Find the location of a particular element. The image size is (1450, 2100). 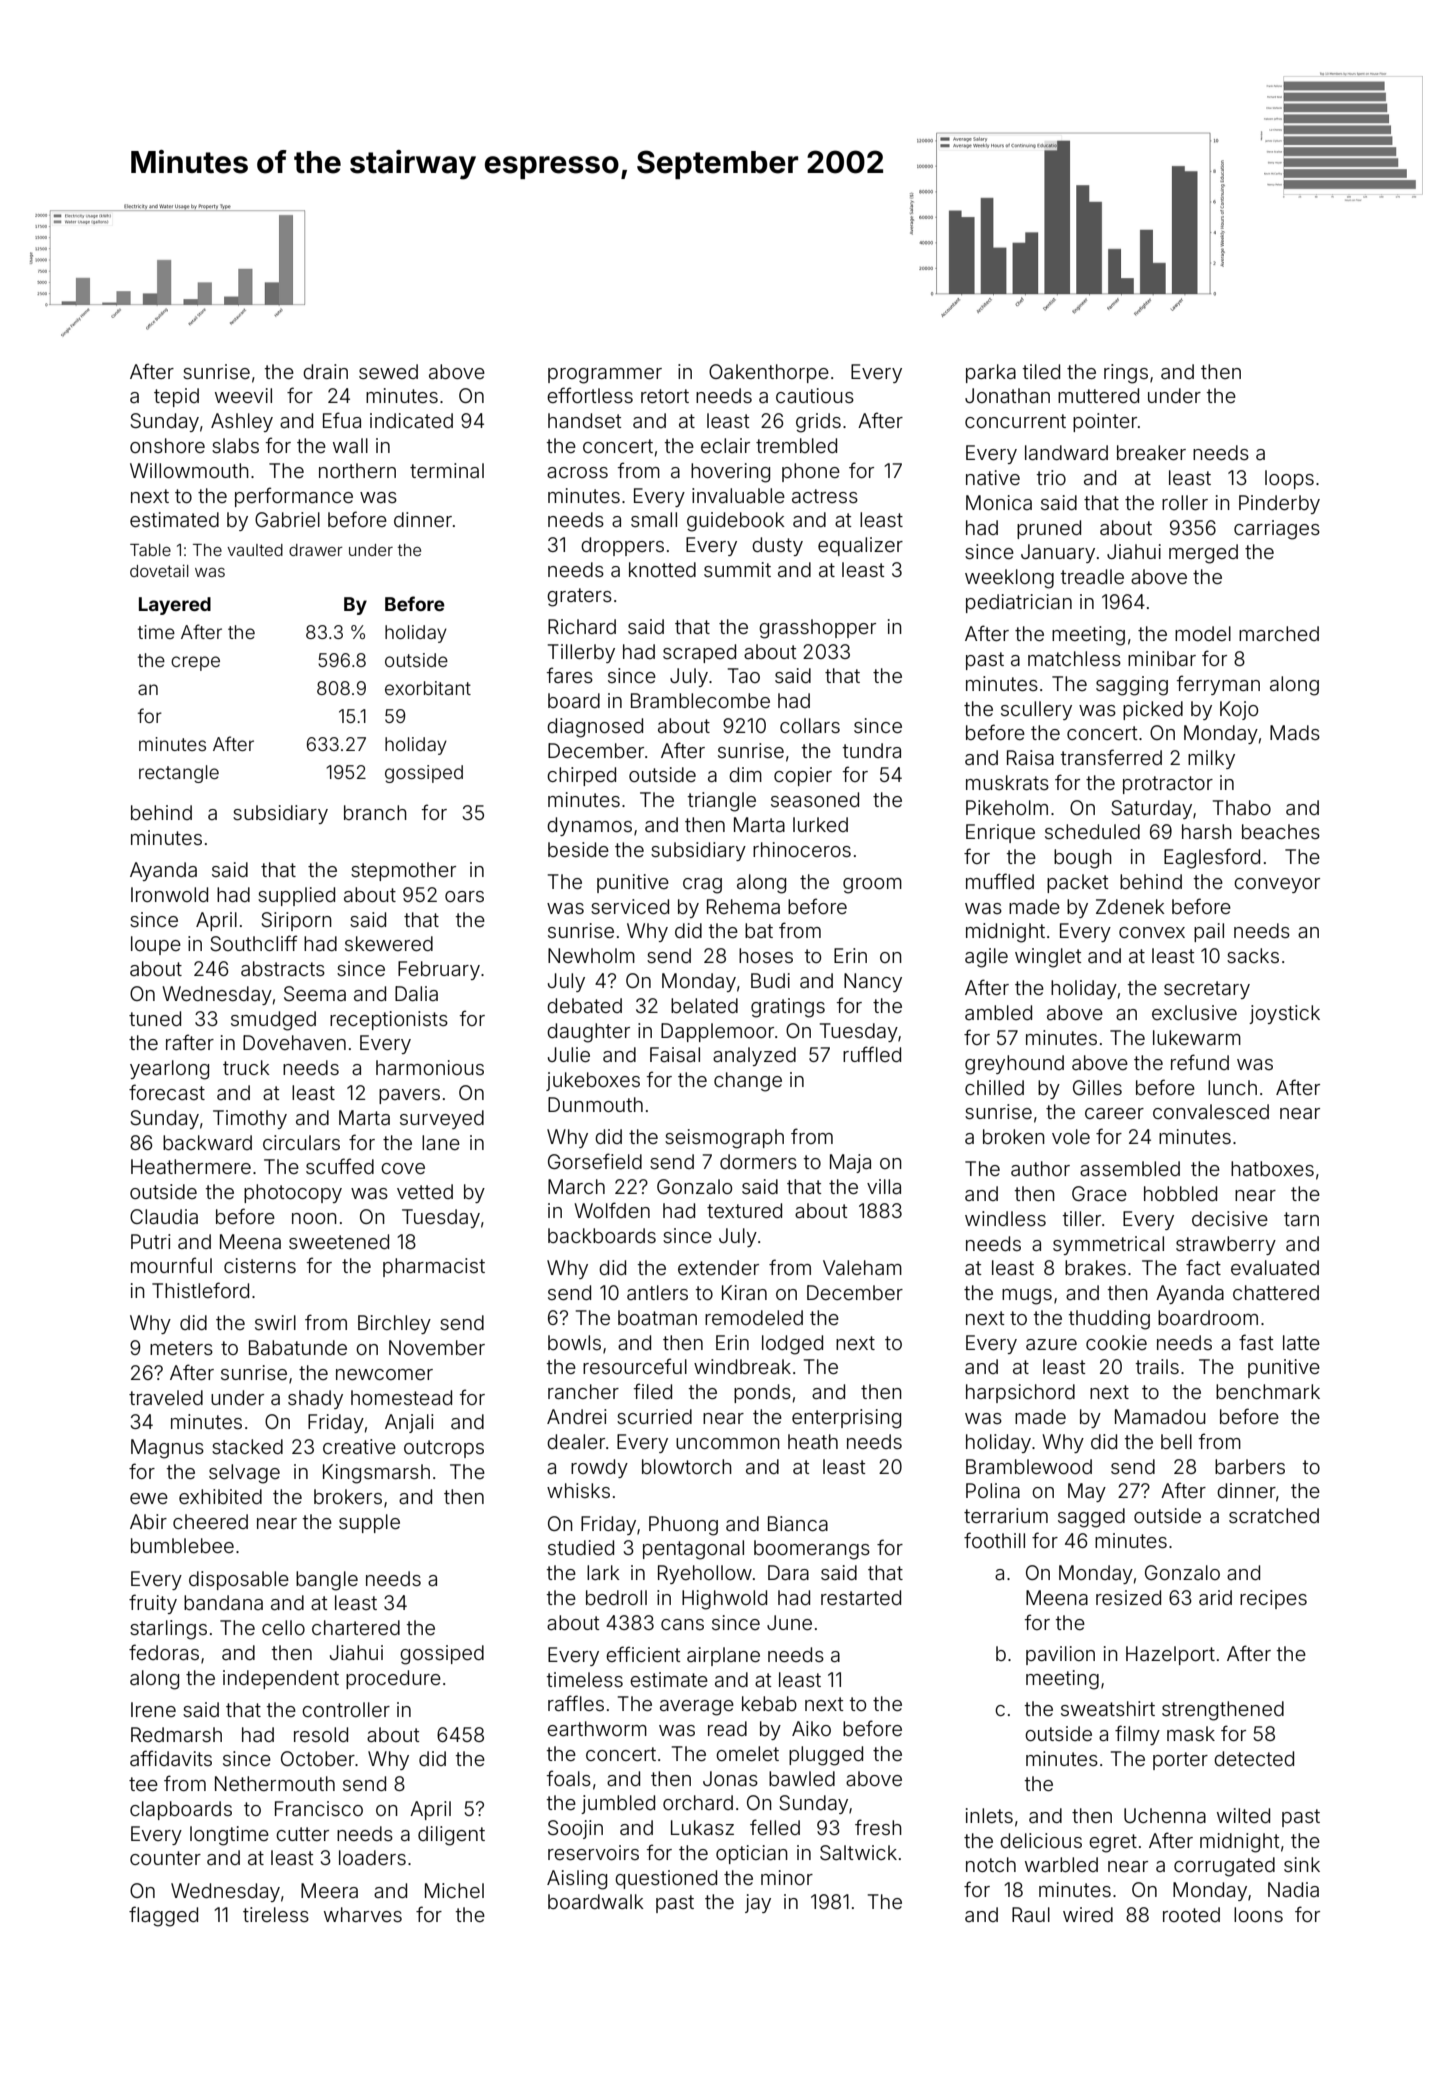

benchmark is located at coordinates (1268, 1391).
